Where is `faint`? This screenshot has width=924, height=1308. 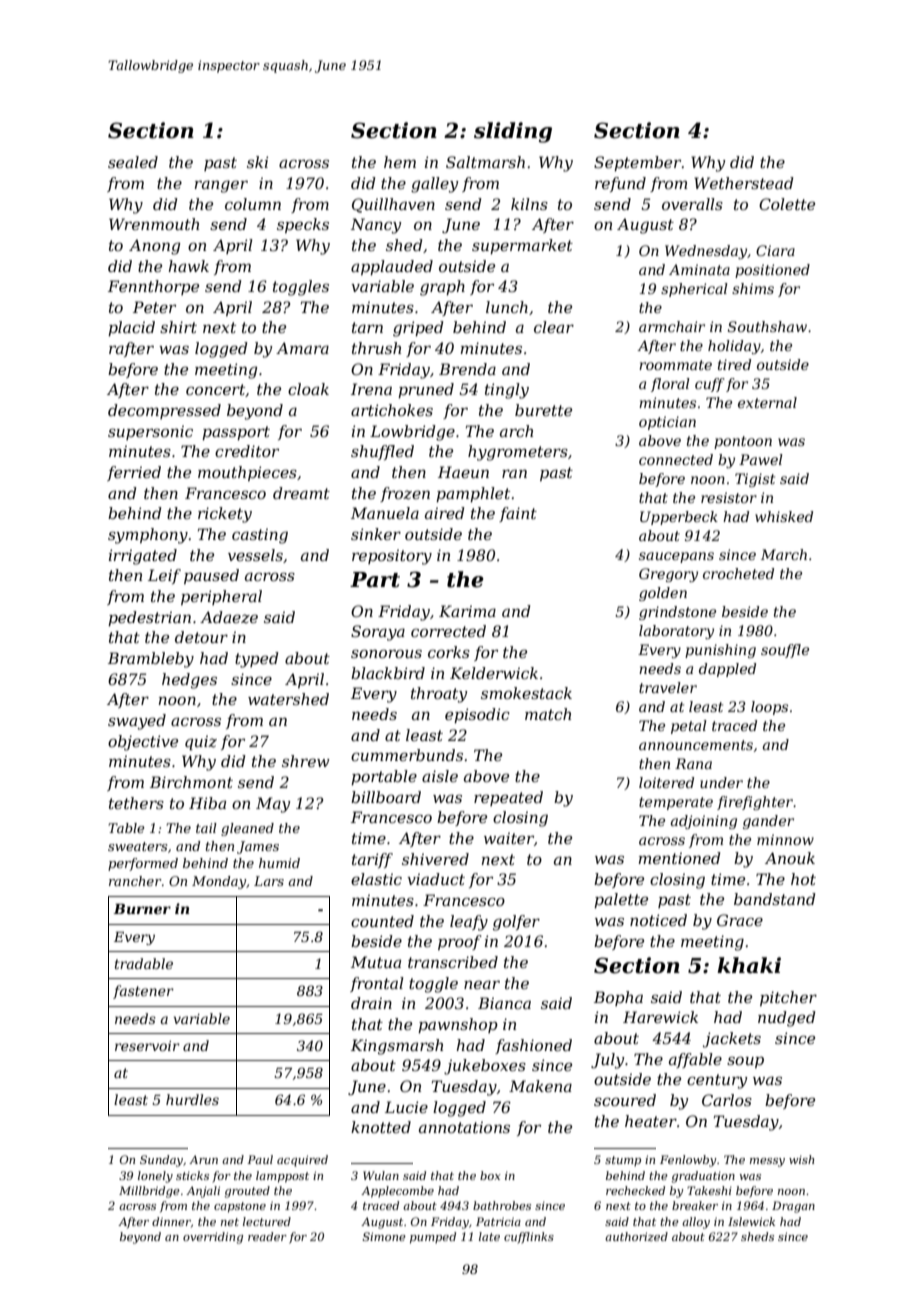
faint is located at coordinates (518, 514).
